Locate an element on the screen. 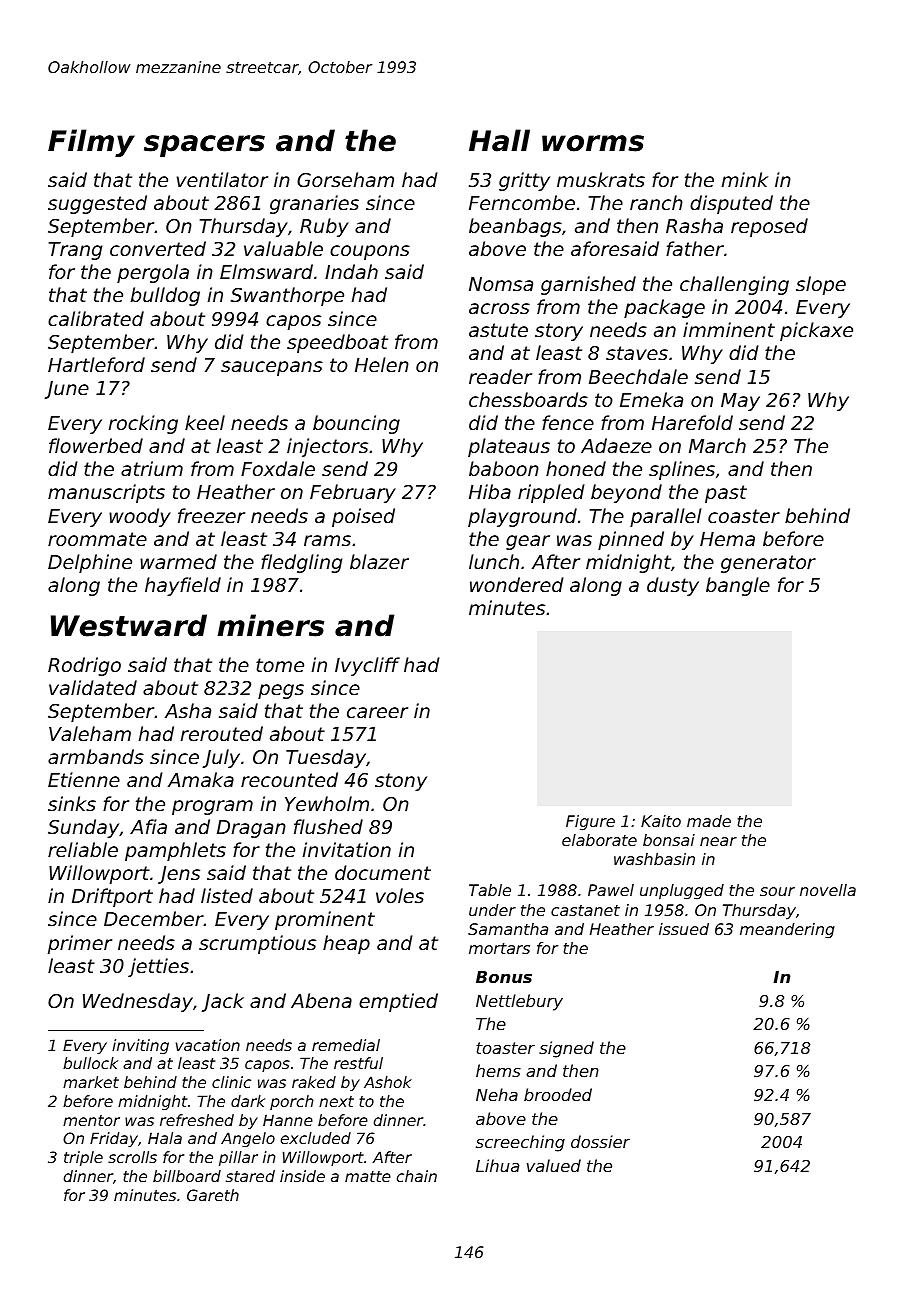 This screenshot has width=908, height=1316. chain is located at coordinates (417, 1176).
